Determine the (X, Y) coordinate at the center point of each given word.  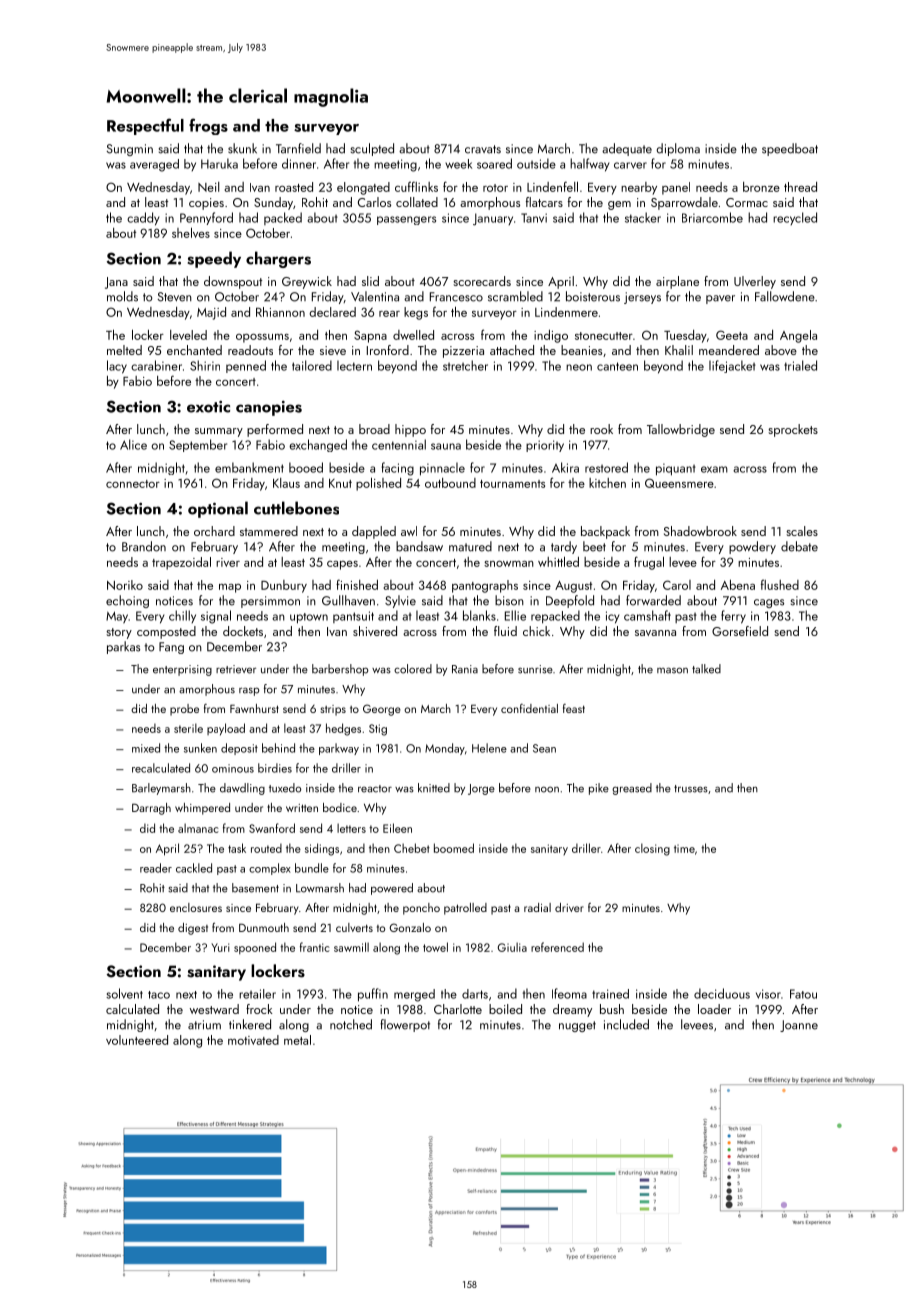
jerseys (642, 298)
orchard (214, 531)
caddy (143, 219)
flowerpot (405, 1025)
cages (769, 603)
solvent (124, 993)
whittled (558, 562)
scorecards (482, 281)
